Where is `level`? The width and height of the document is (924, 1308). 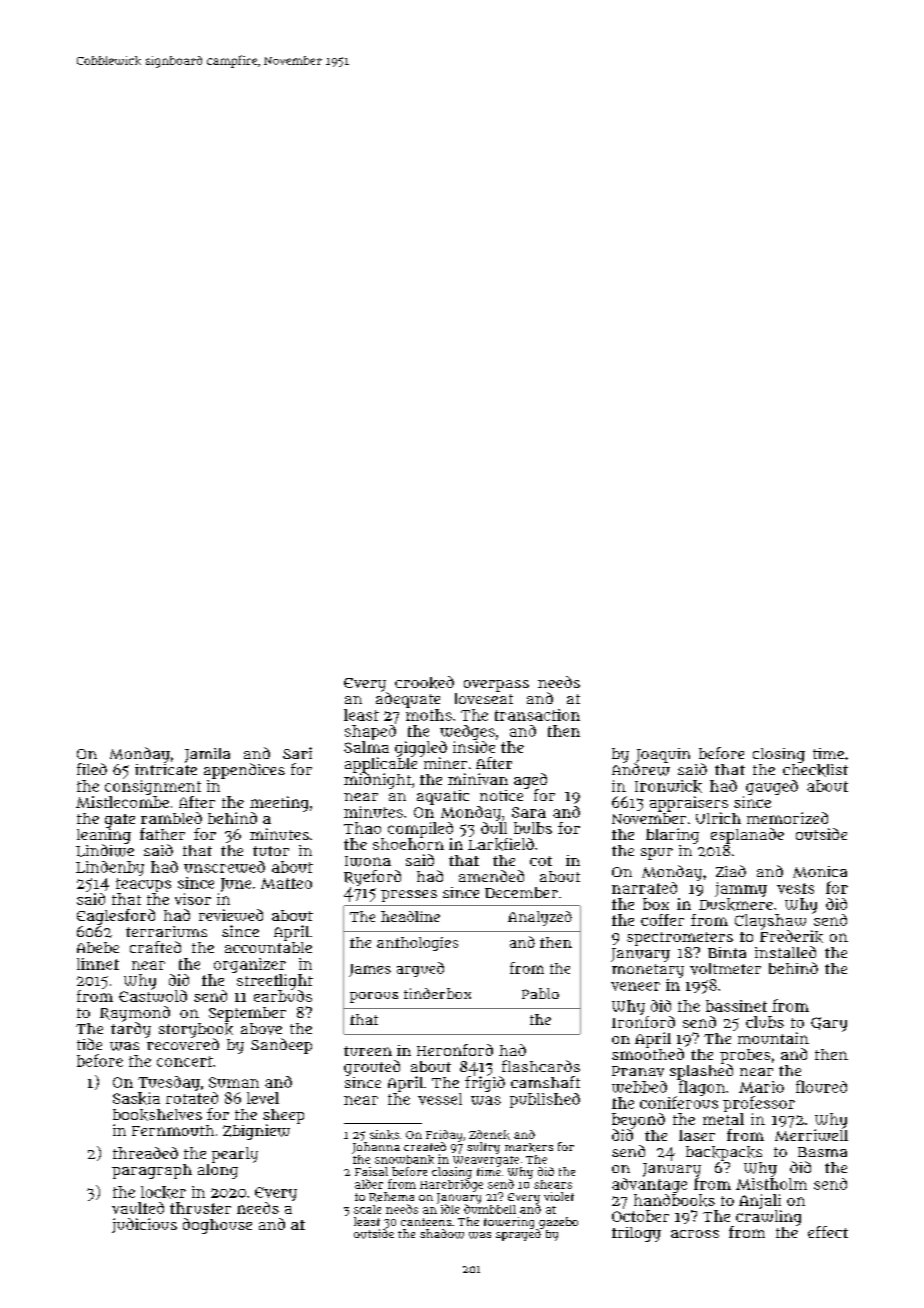
level is located at coordinates (263, 1098).
